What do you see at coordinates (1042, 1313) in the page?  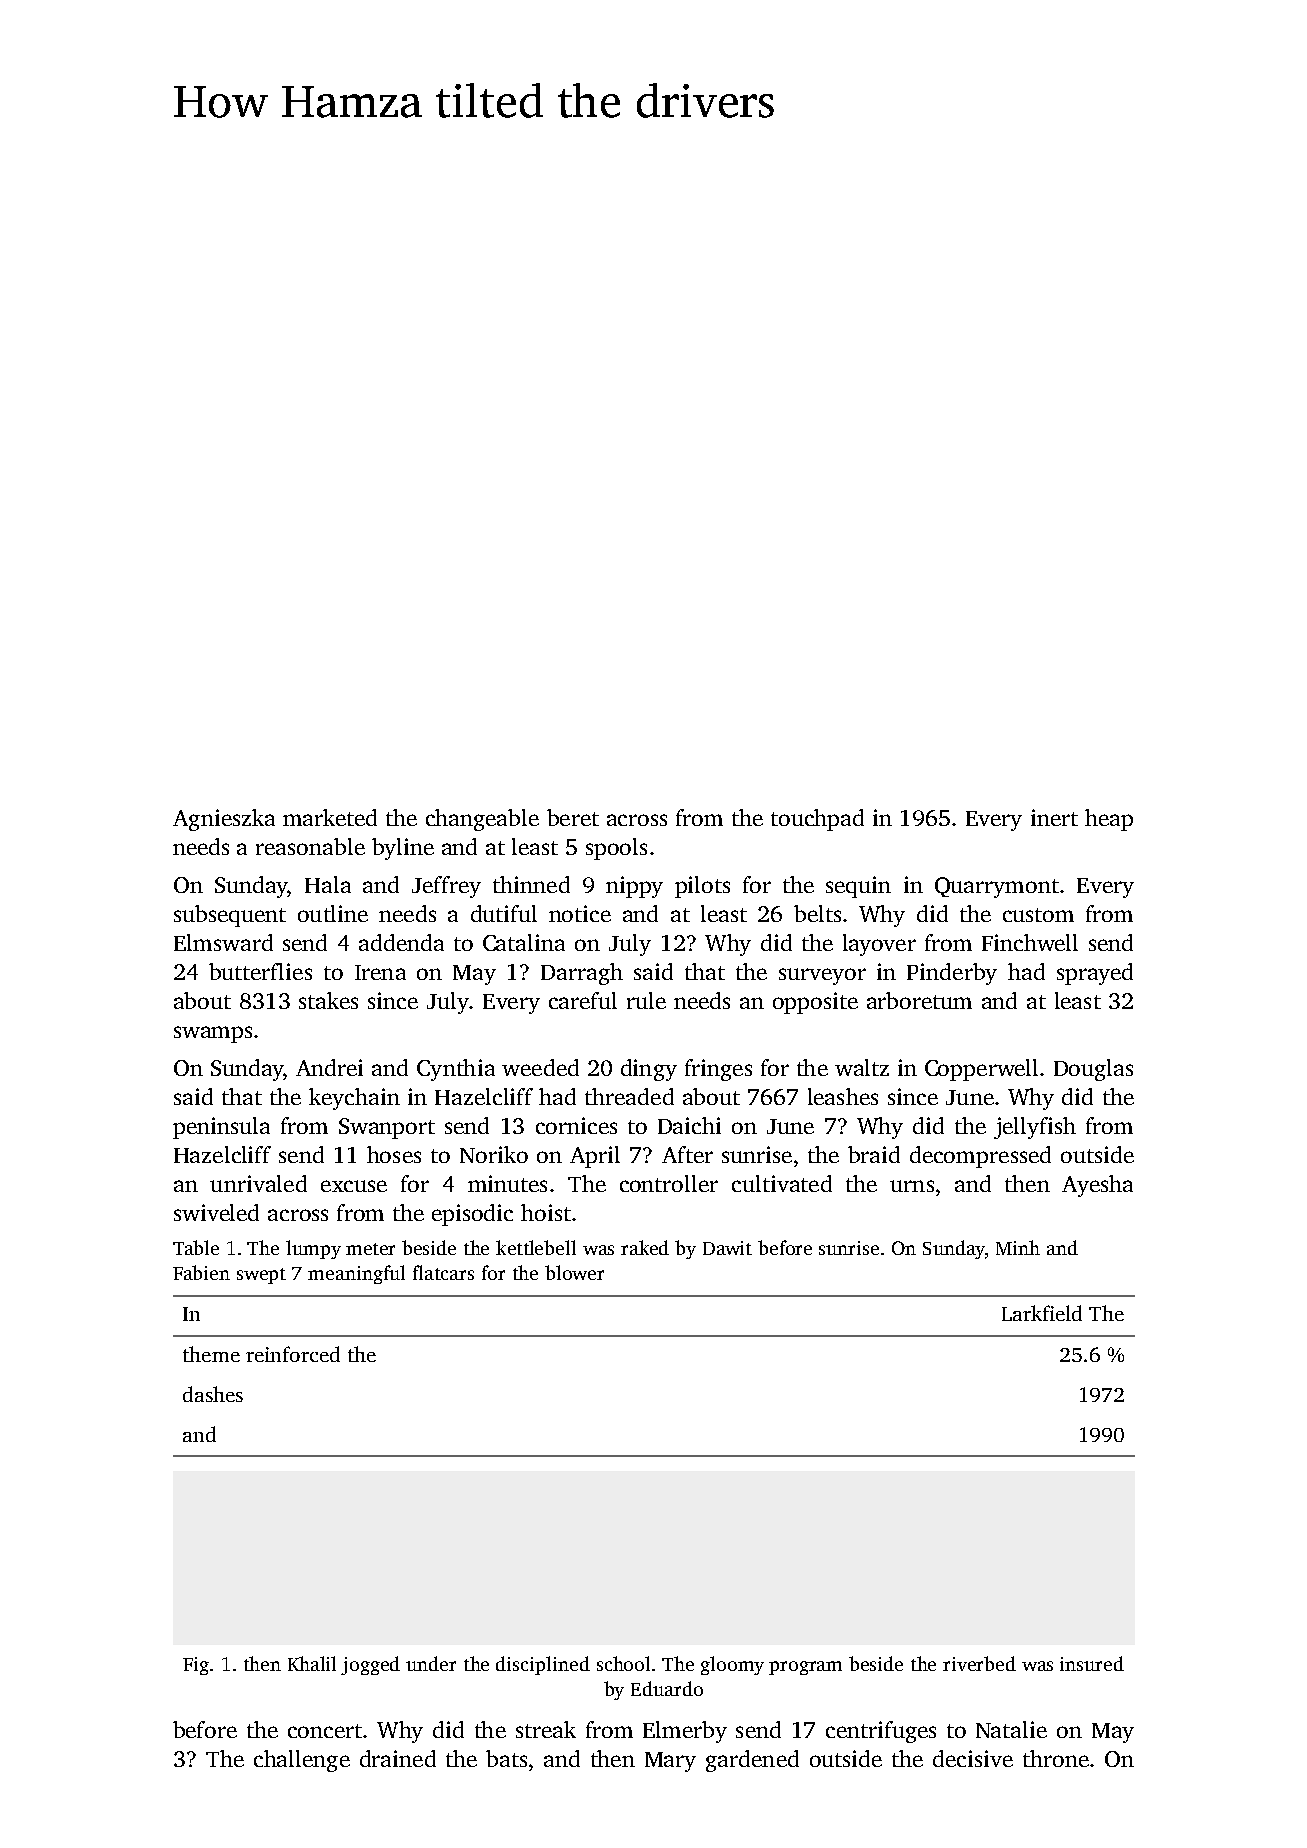 I see `Larkfield` at bounding box center [1042, 1313].
